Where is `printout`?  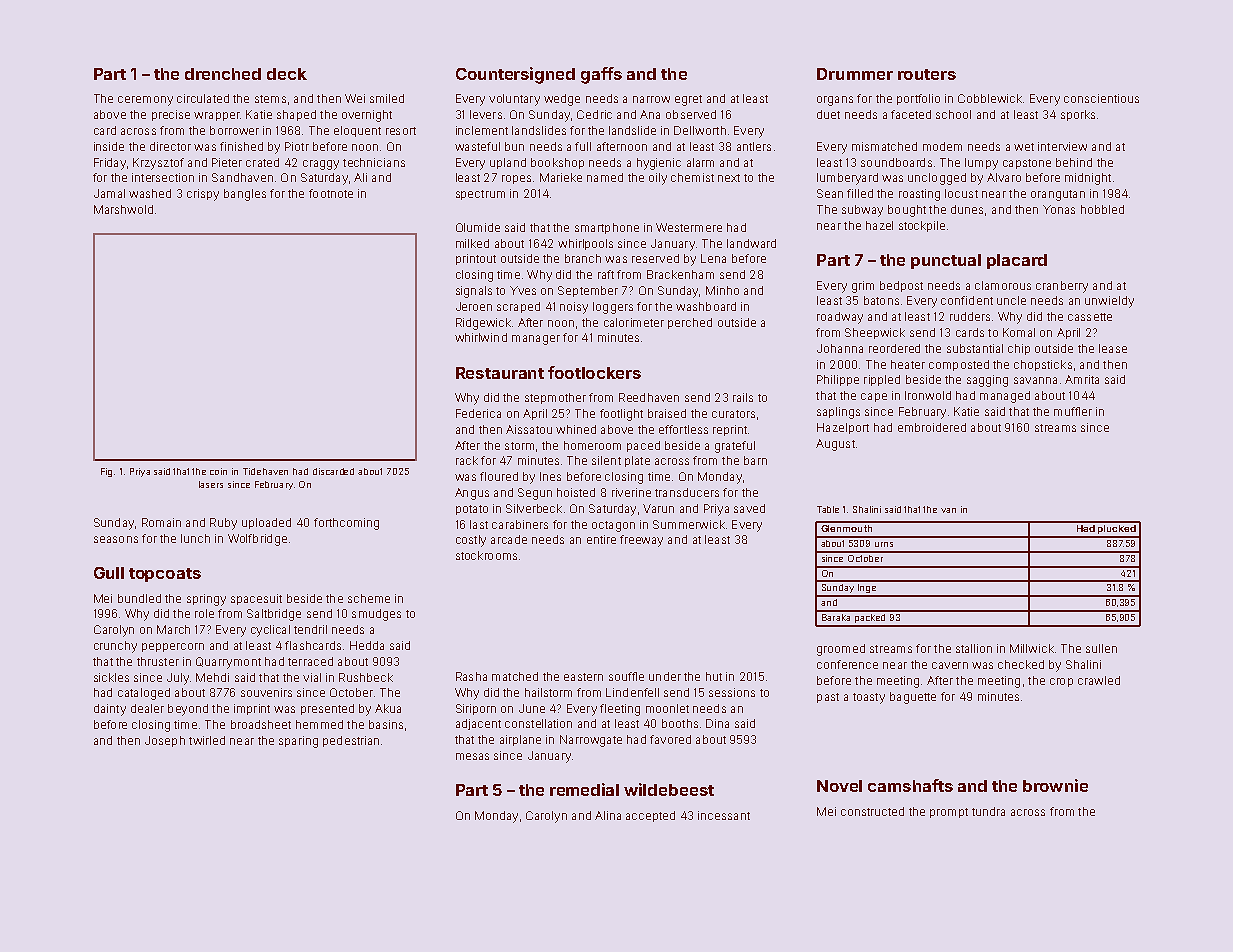
printout is located at coordinates (476, 259).
